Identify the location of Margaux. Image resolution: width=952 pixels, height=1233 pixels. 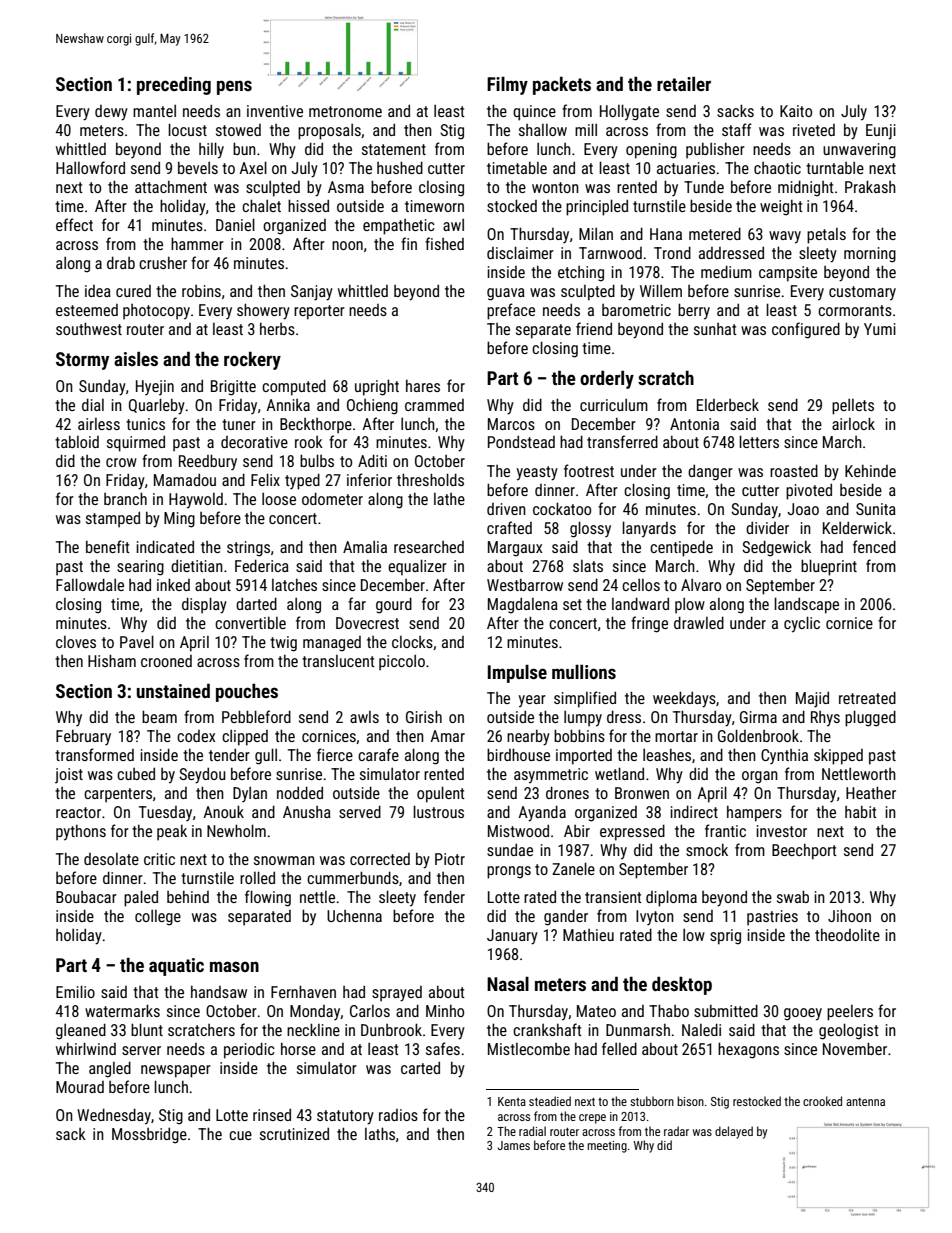
(515, 549).
